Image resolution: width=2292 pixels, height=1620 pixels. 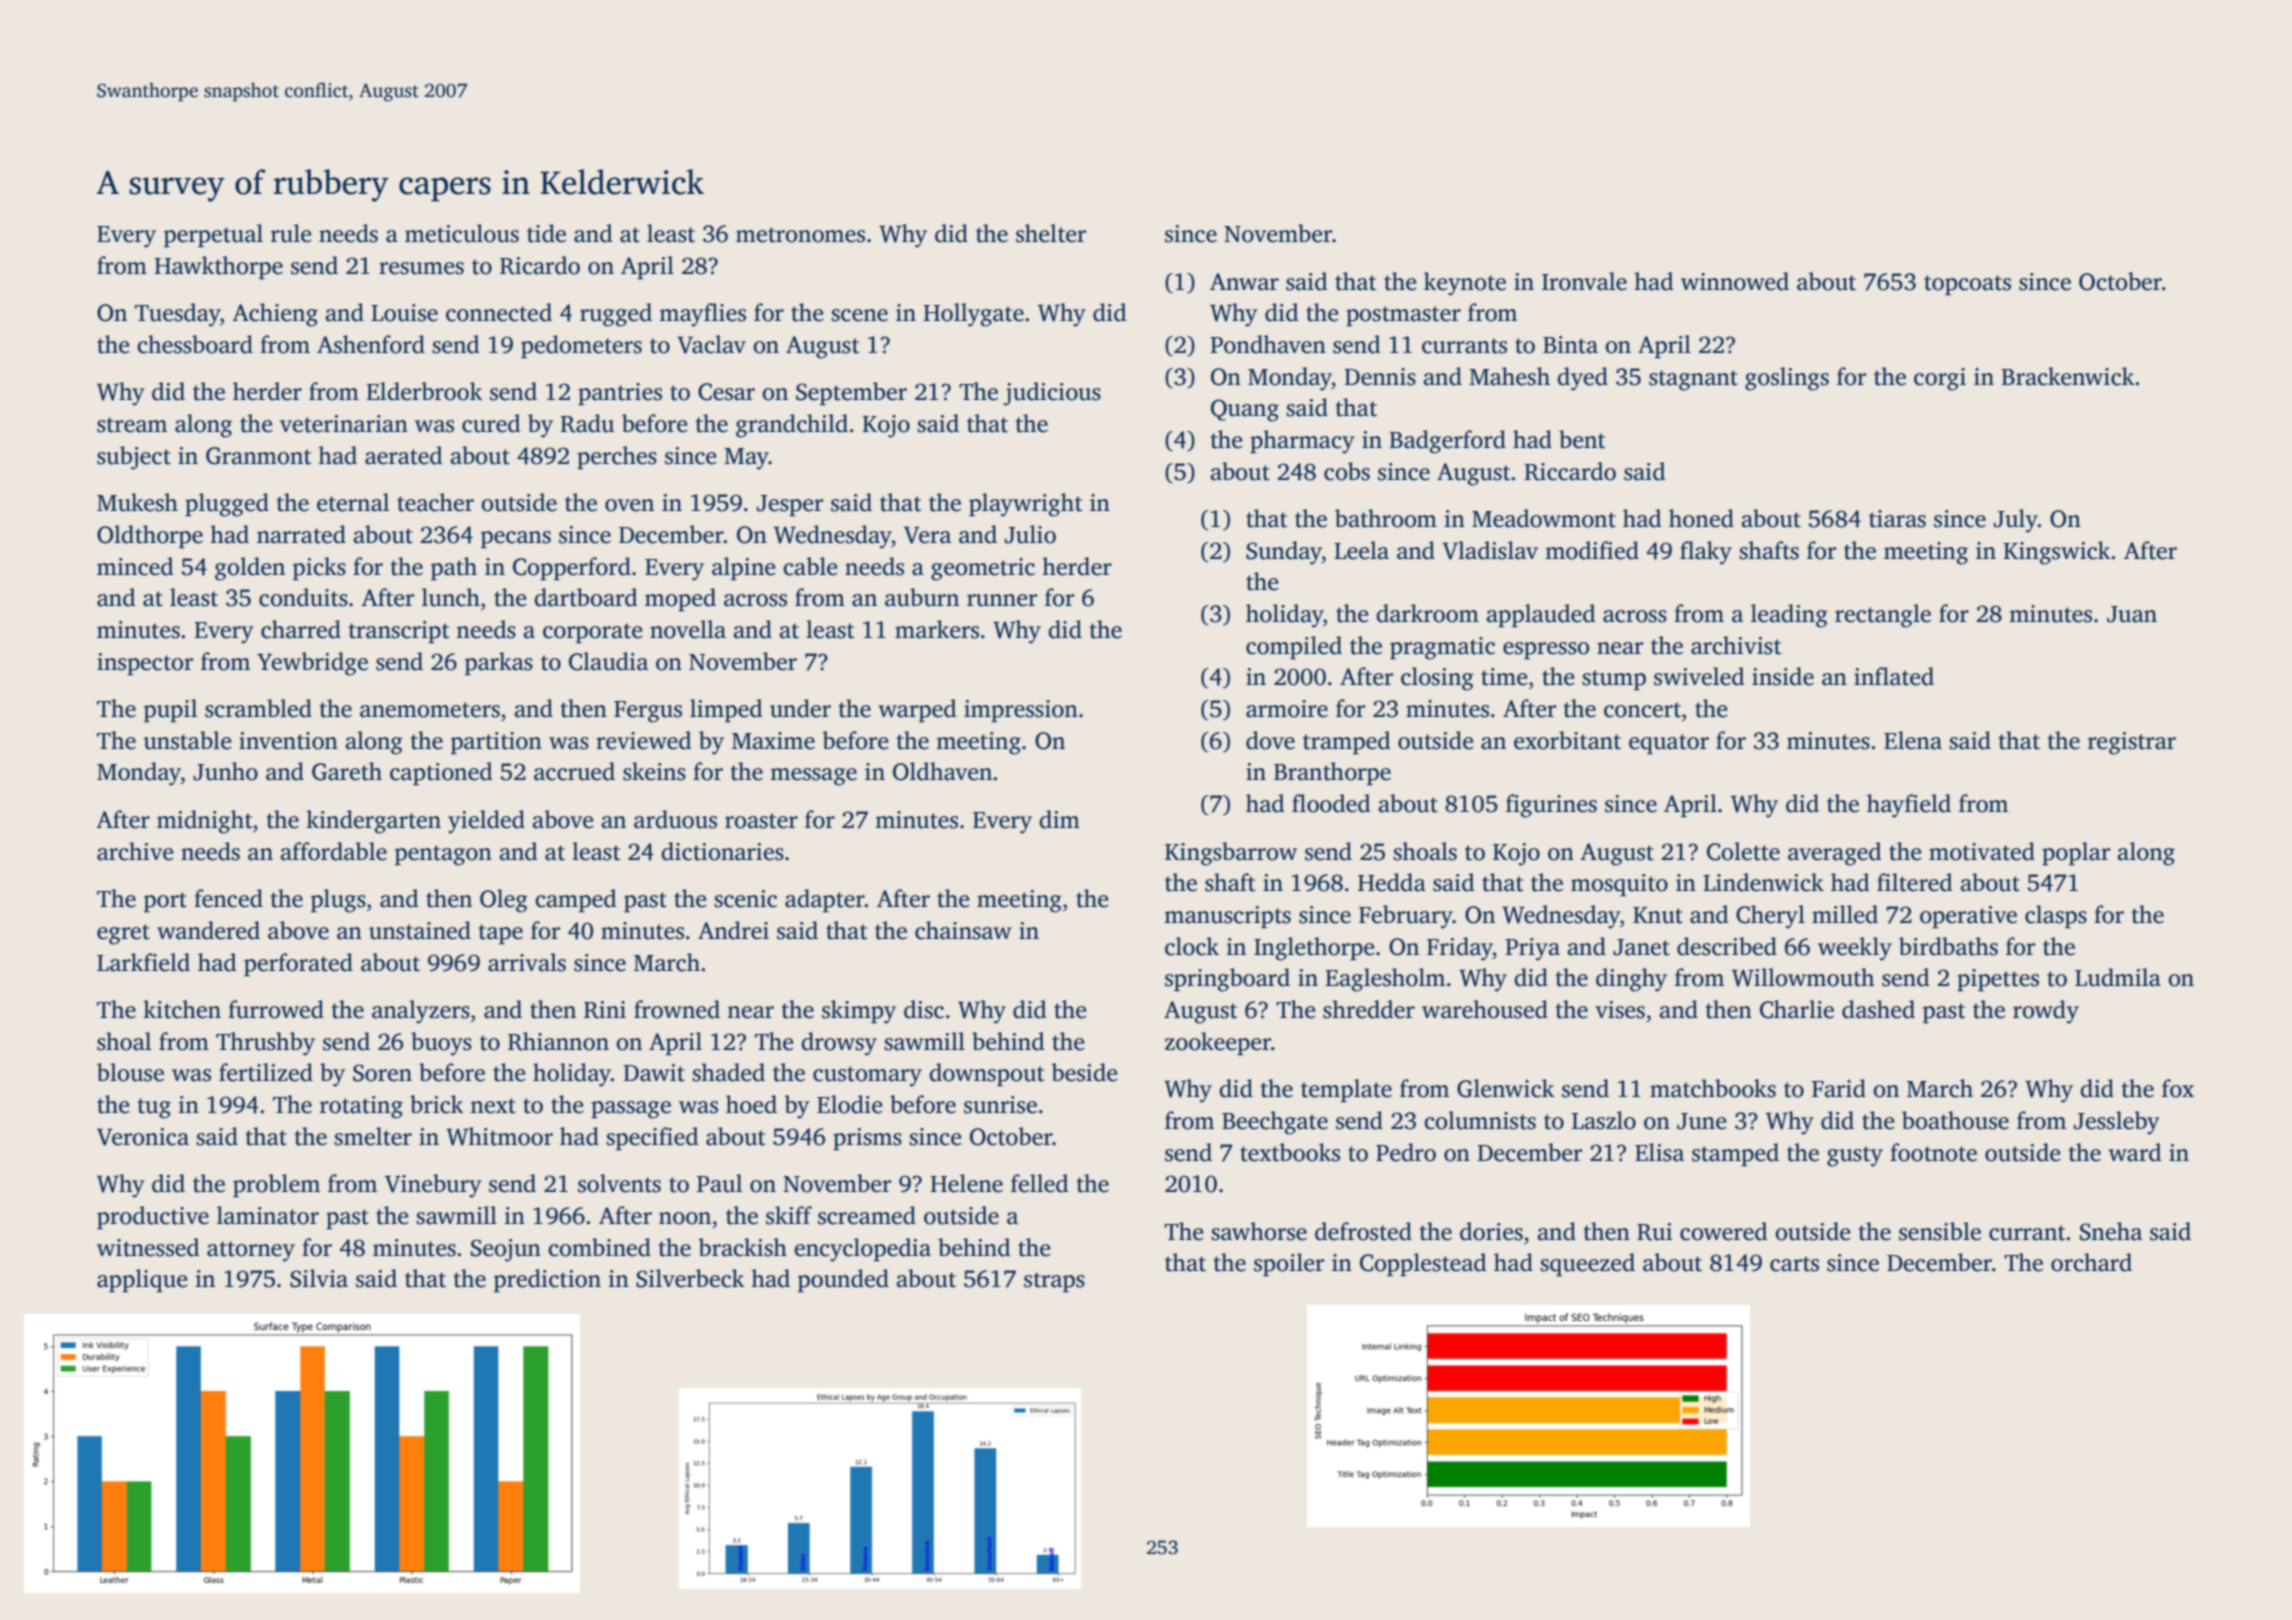 What do you see at coordinates (616, 315) in the page?
I see `rugged` at bounding box center [616, 315].
